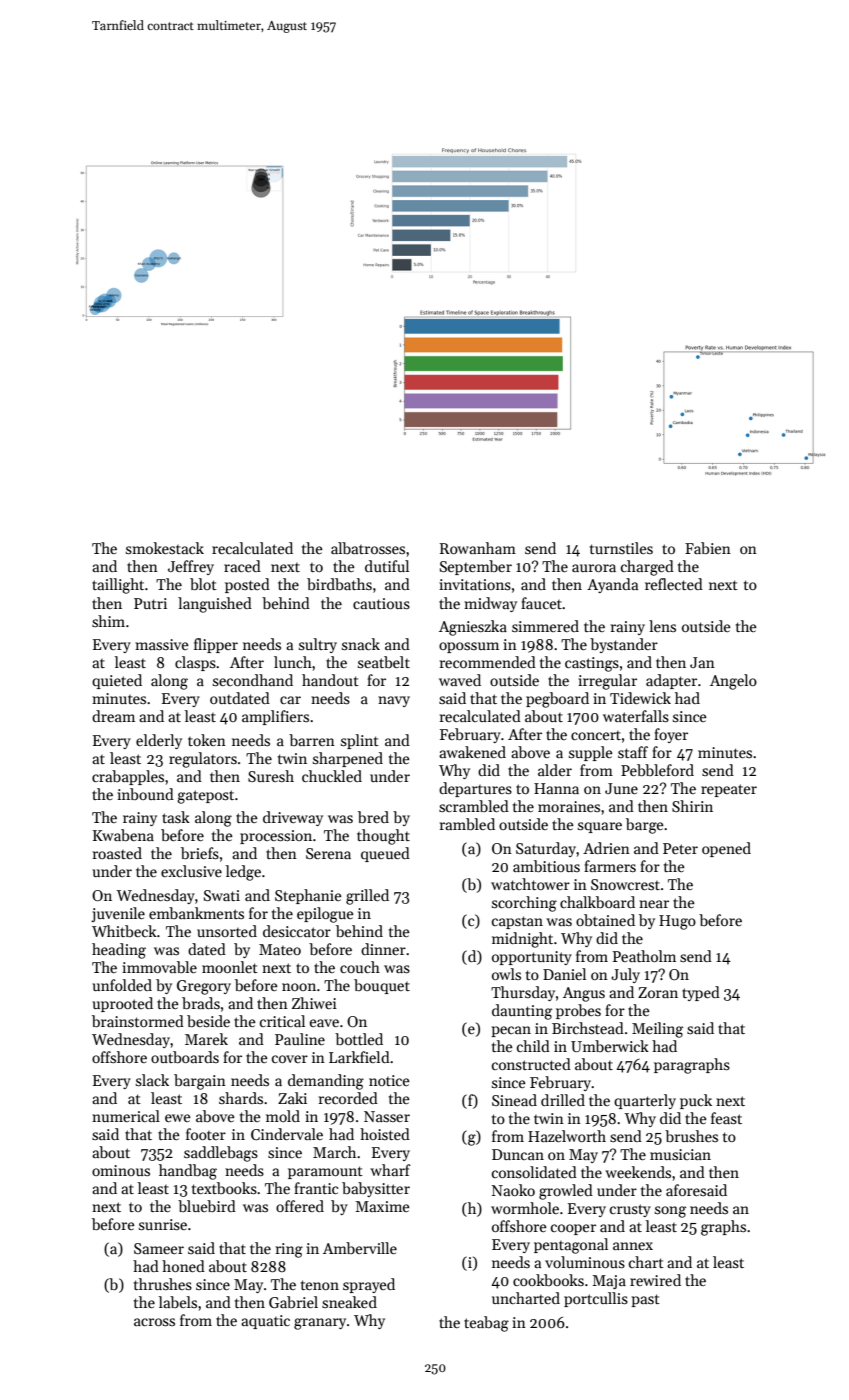  What do you see at coordinates (216, 645) in the screenshot?
I see `flipper` at bounding box center [216, 645].
